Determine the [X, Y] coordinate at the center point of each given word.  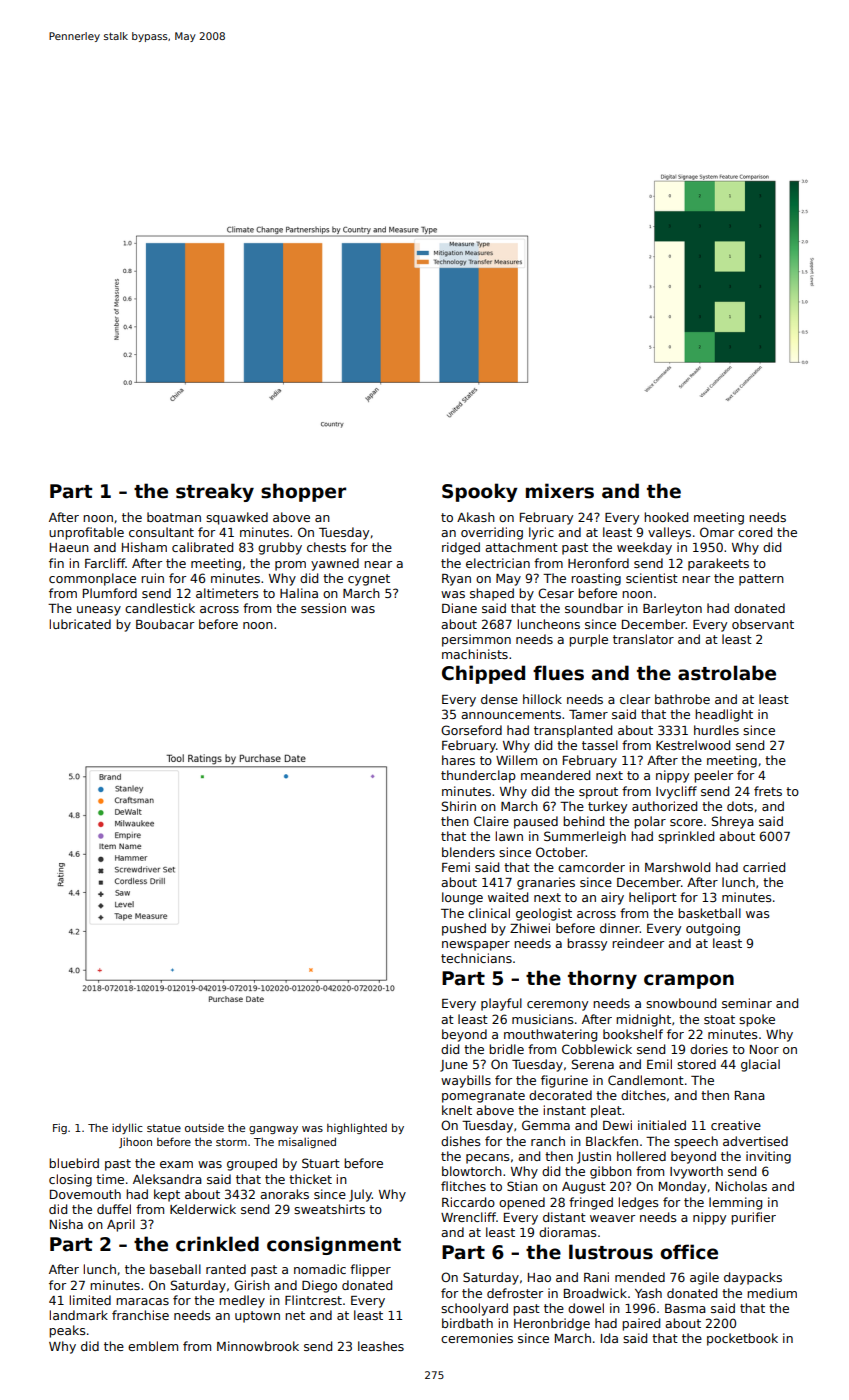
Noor [764, 1049]
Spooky [480, 492]
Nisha [66, 1224]
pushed [464, 929]
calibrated [202, 547]
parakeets [718, 564]
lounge [462, 898]
